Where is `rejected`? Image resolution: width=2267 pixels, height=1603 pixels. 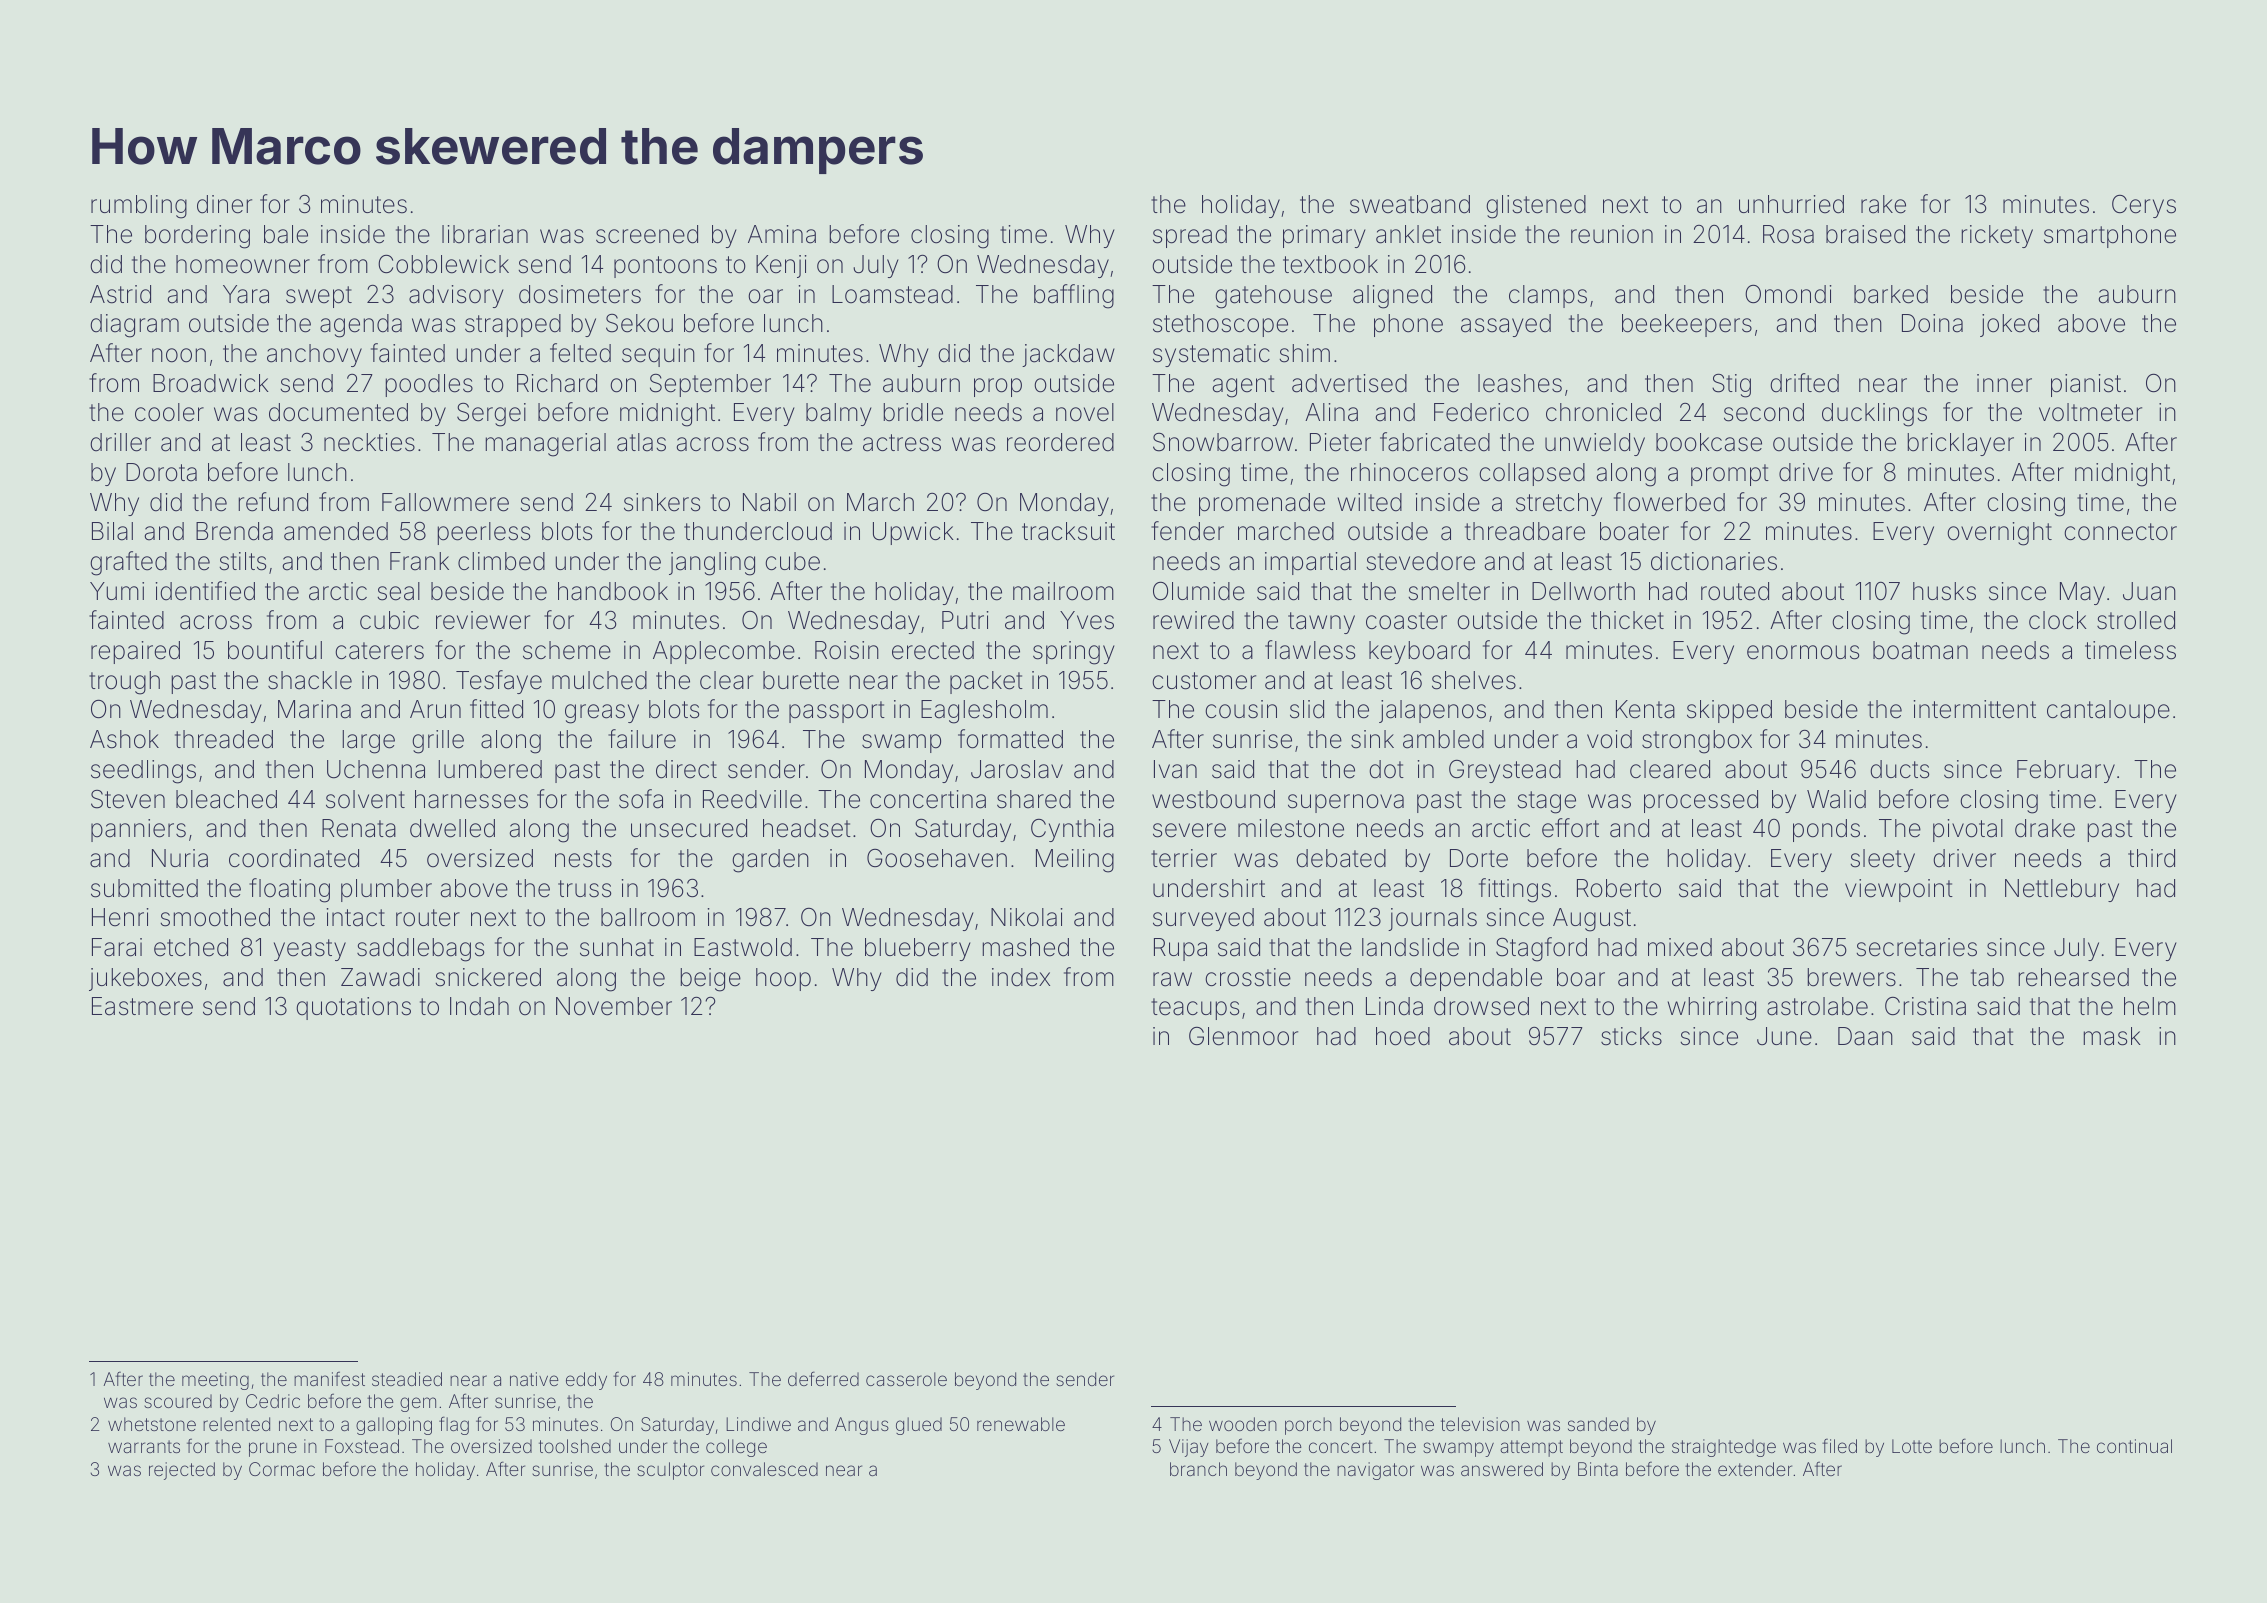 rejected is located at coordinates (182, 1471).
